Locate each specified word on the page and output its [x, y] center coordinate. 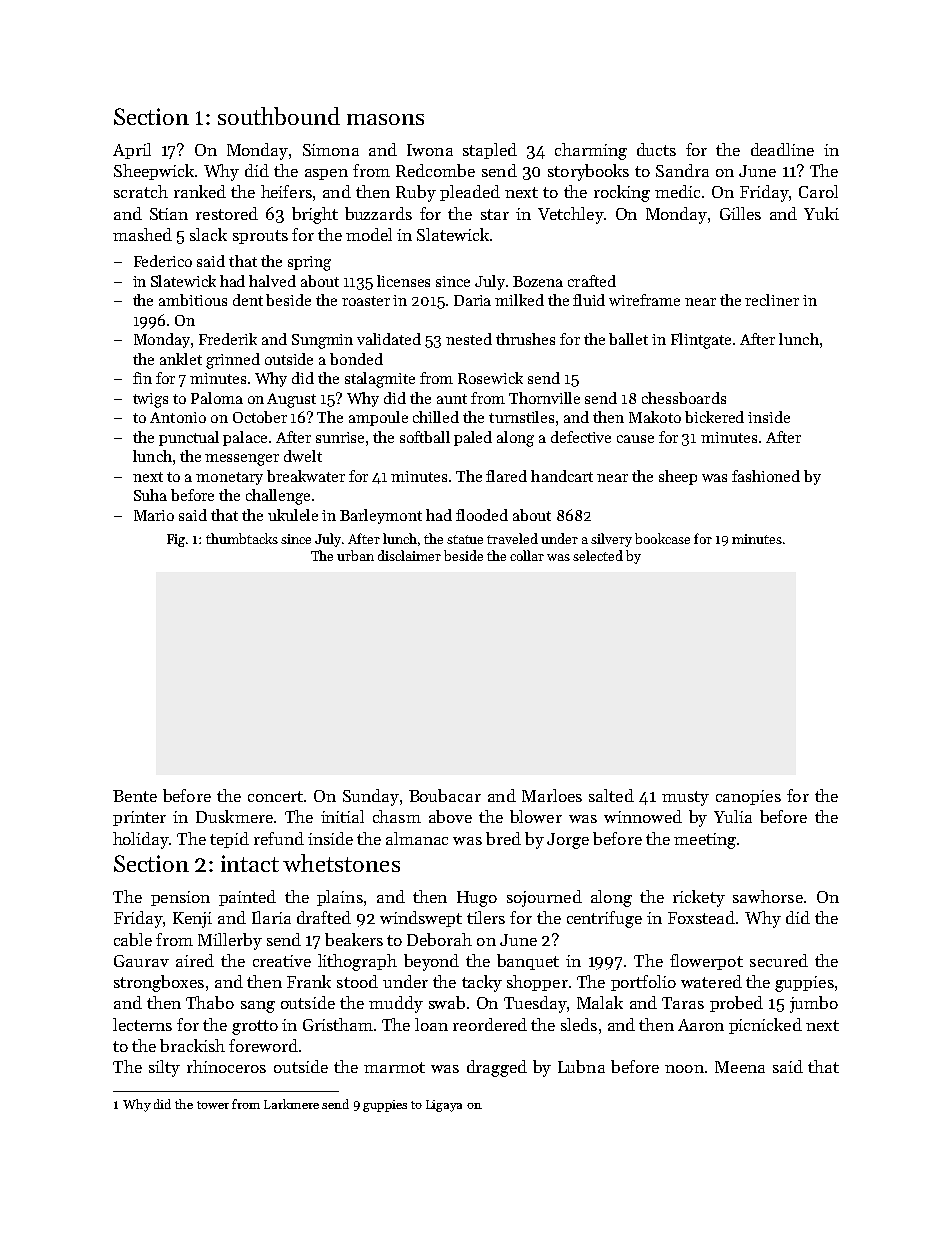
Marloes [552, 795]
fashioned [766, 476]
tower [213, 1105]
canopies [748, 797]
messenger [242, 460]
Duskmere [234, 816]
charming [591, 151]
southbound [279, 116]
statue [465, 539]
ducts [656, 149]
